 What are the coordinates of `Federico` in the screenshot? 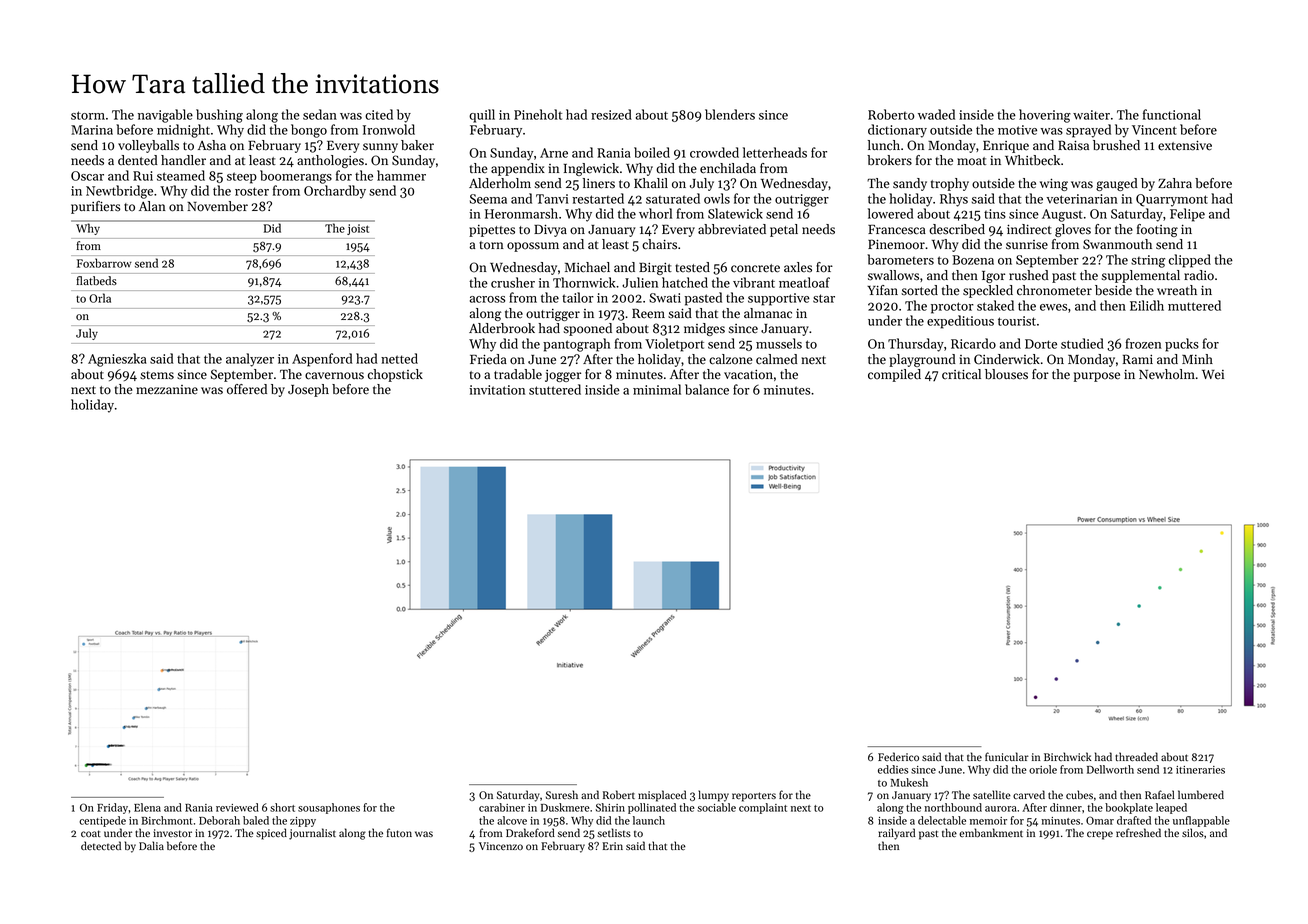 It's located at (898, 756).
